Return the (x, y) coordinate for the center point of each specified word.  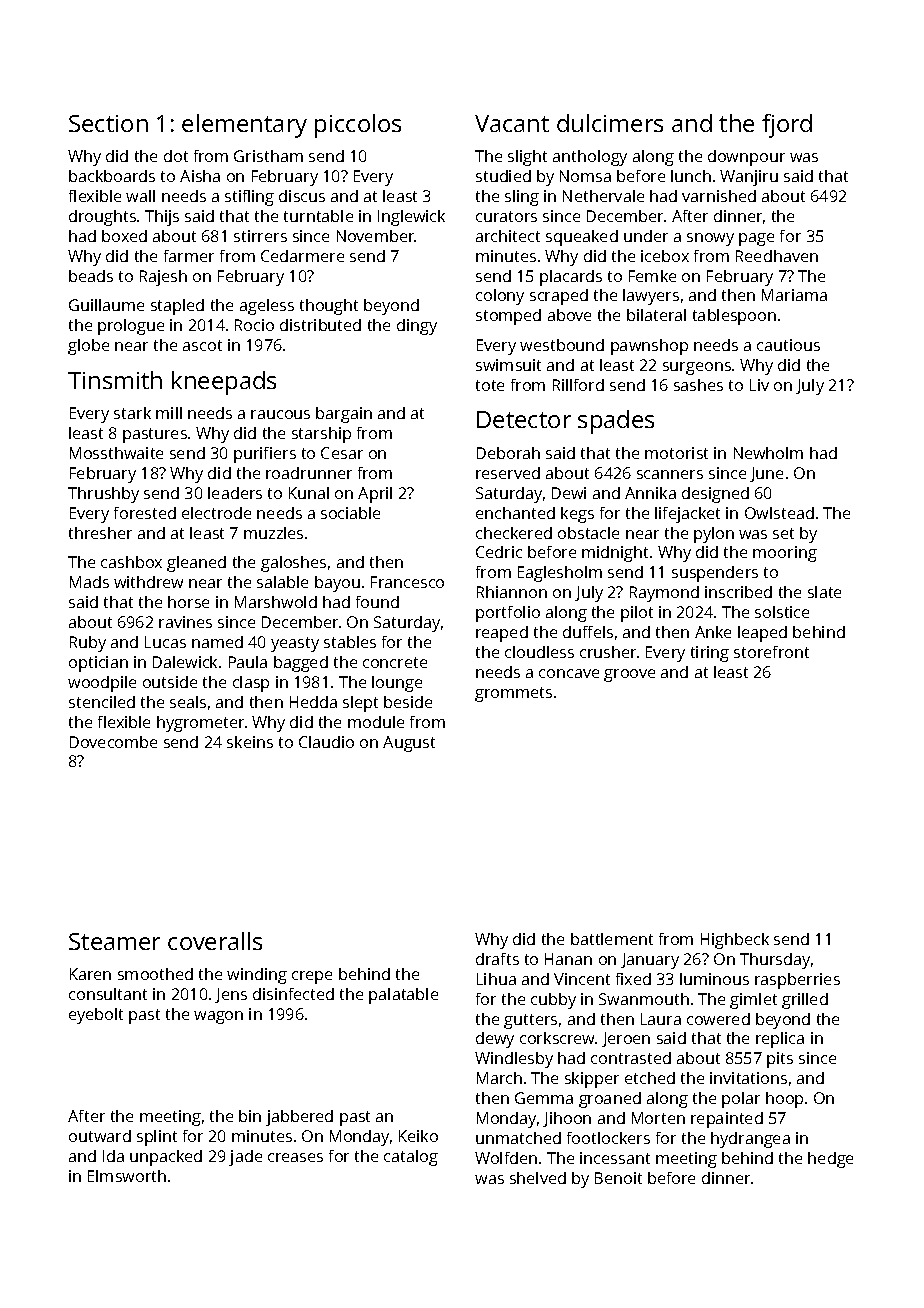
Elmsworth (127, 1176)
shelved (538, 1178)
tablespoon (734, 317)
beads (91, 276)
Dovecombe (113, 742)
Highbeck (735, 941)
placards (571, 278)
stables (350, 642)
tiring (710, 654)
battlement (612, 939)
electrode (216, 513)
